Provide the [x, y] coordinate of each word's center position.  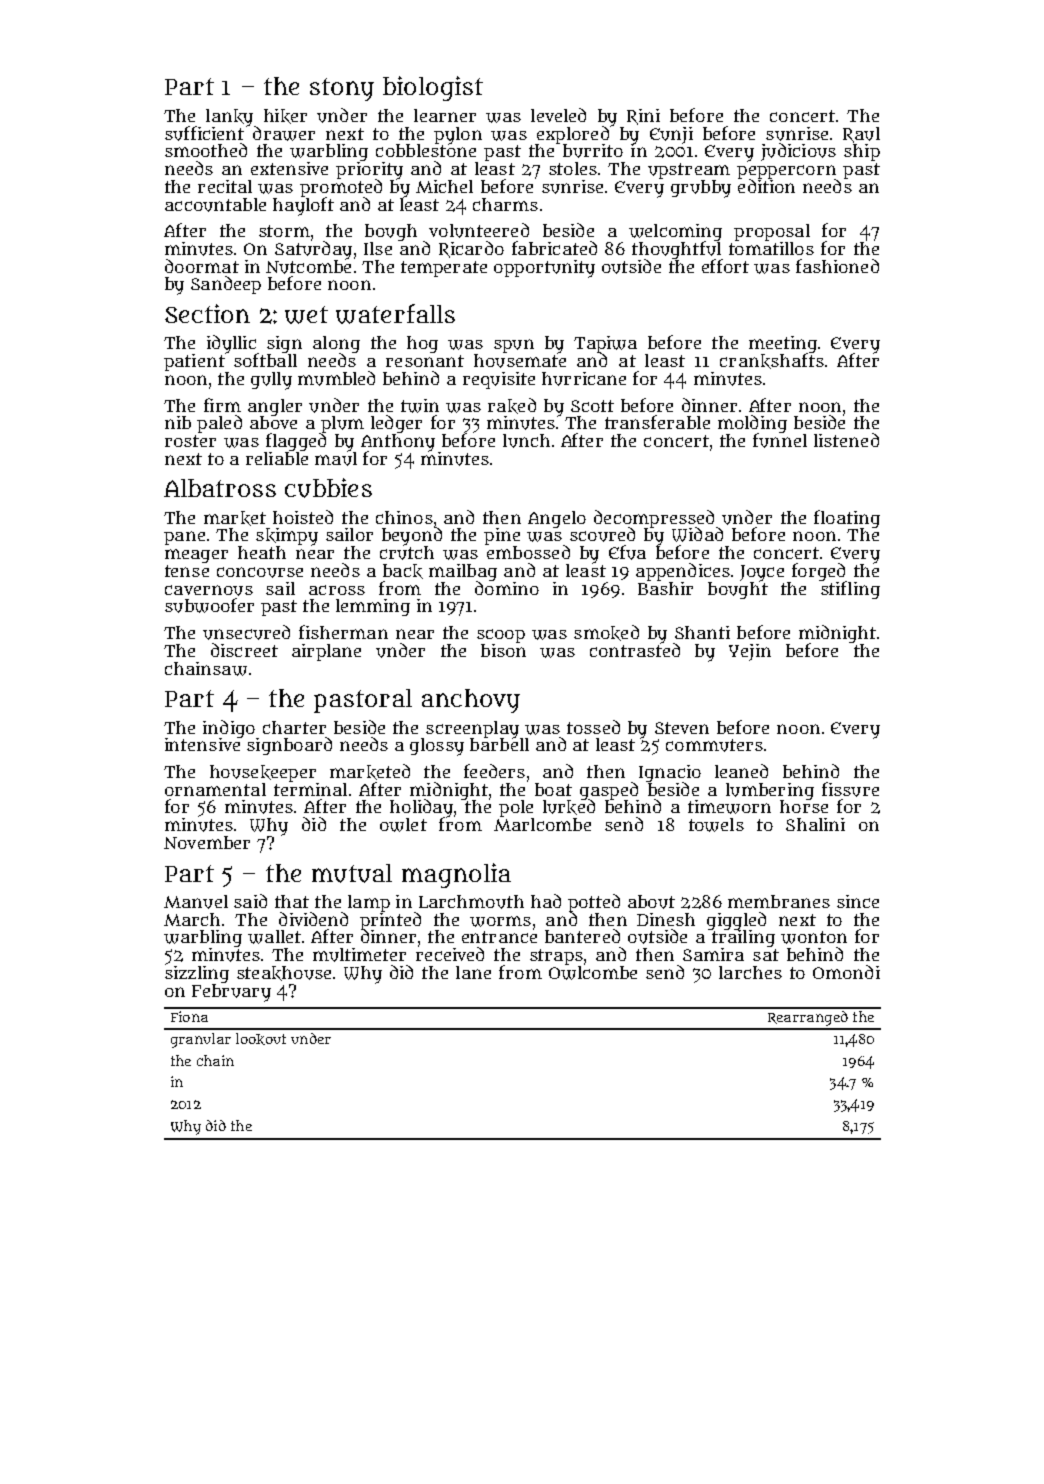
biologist [433, 88]
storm [284, 231]
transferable [657, 422]
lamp [369, 903]
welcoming [675, 232]
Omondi [846, 972]
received [450, 954]
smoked [606, 633]
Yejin [750, 652]
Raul [861, 135]
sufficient [204, 133]
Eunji [671, 135]
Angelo [557, 519]
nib [178, 422]
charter [294, 727]
